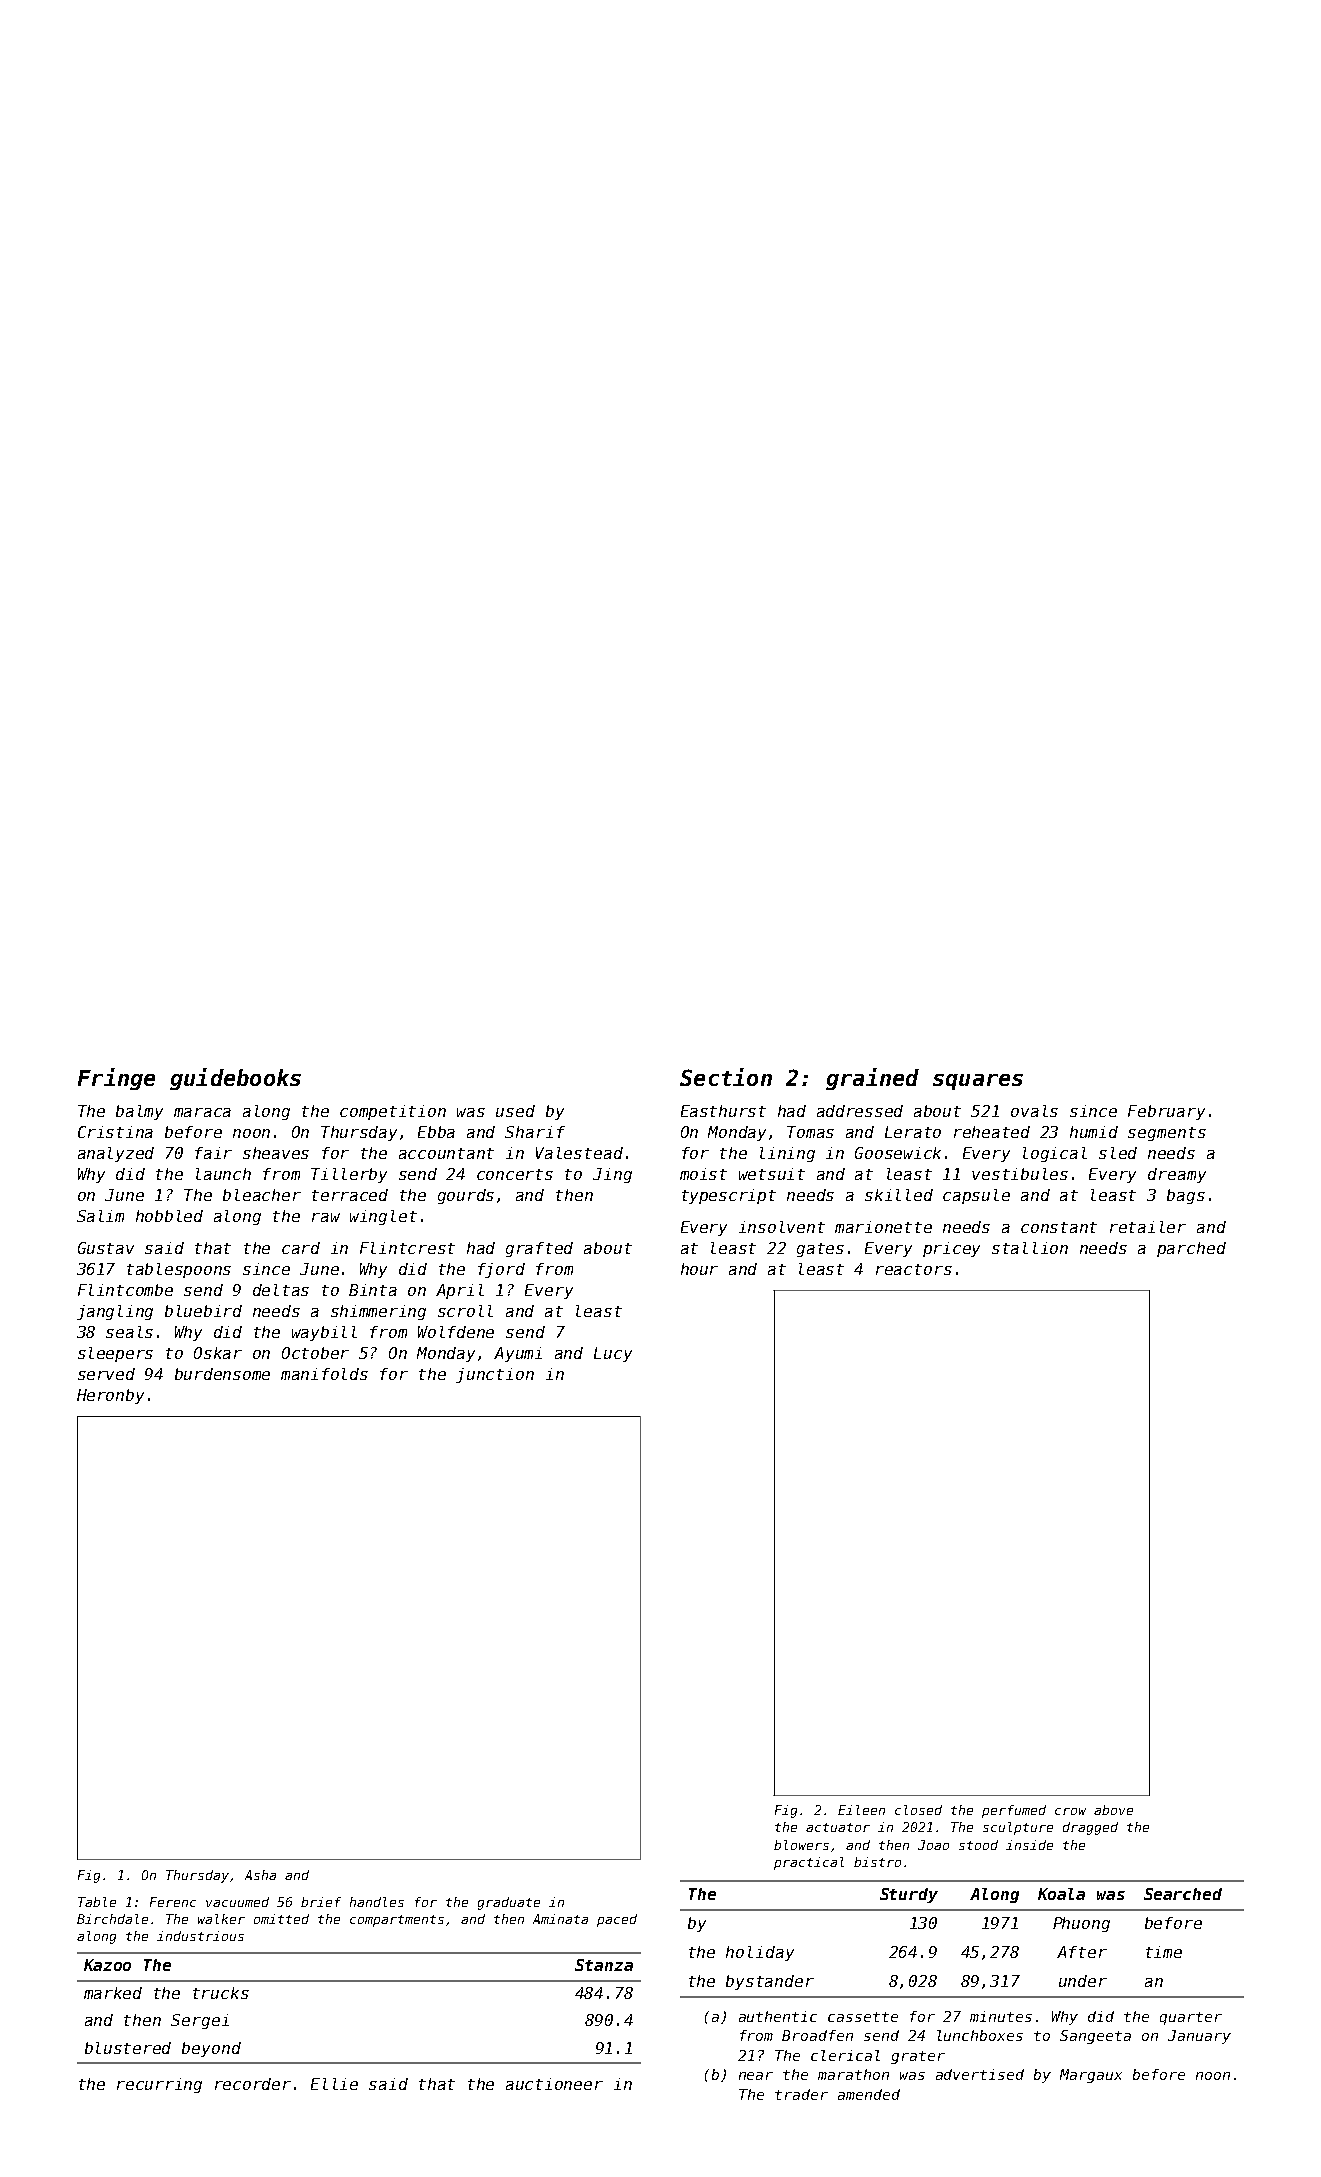 The height and width of the document is (2177, 1321). I want to click on parched, so click(1191, 1249).
